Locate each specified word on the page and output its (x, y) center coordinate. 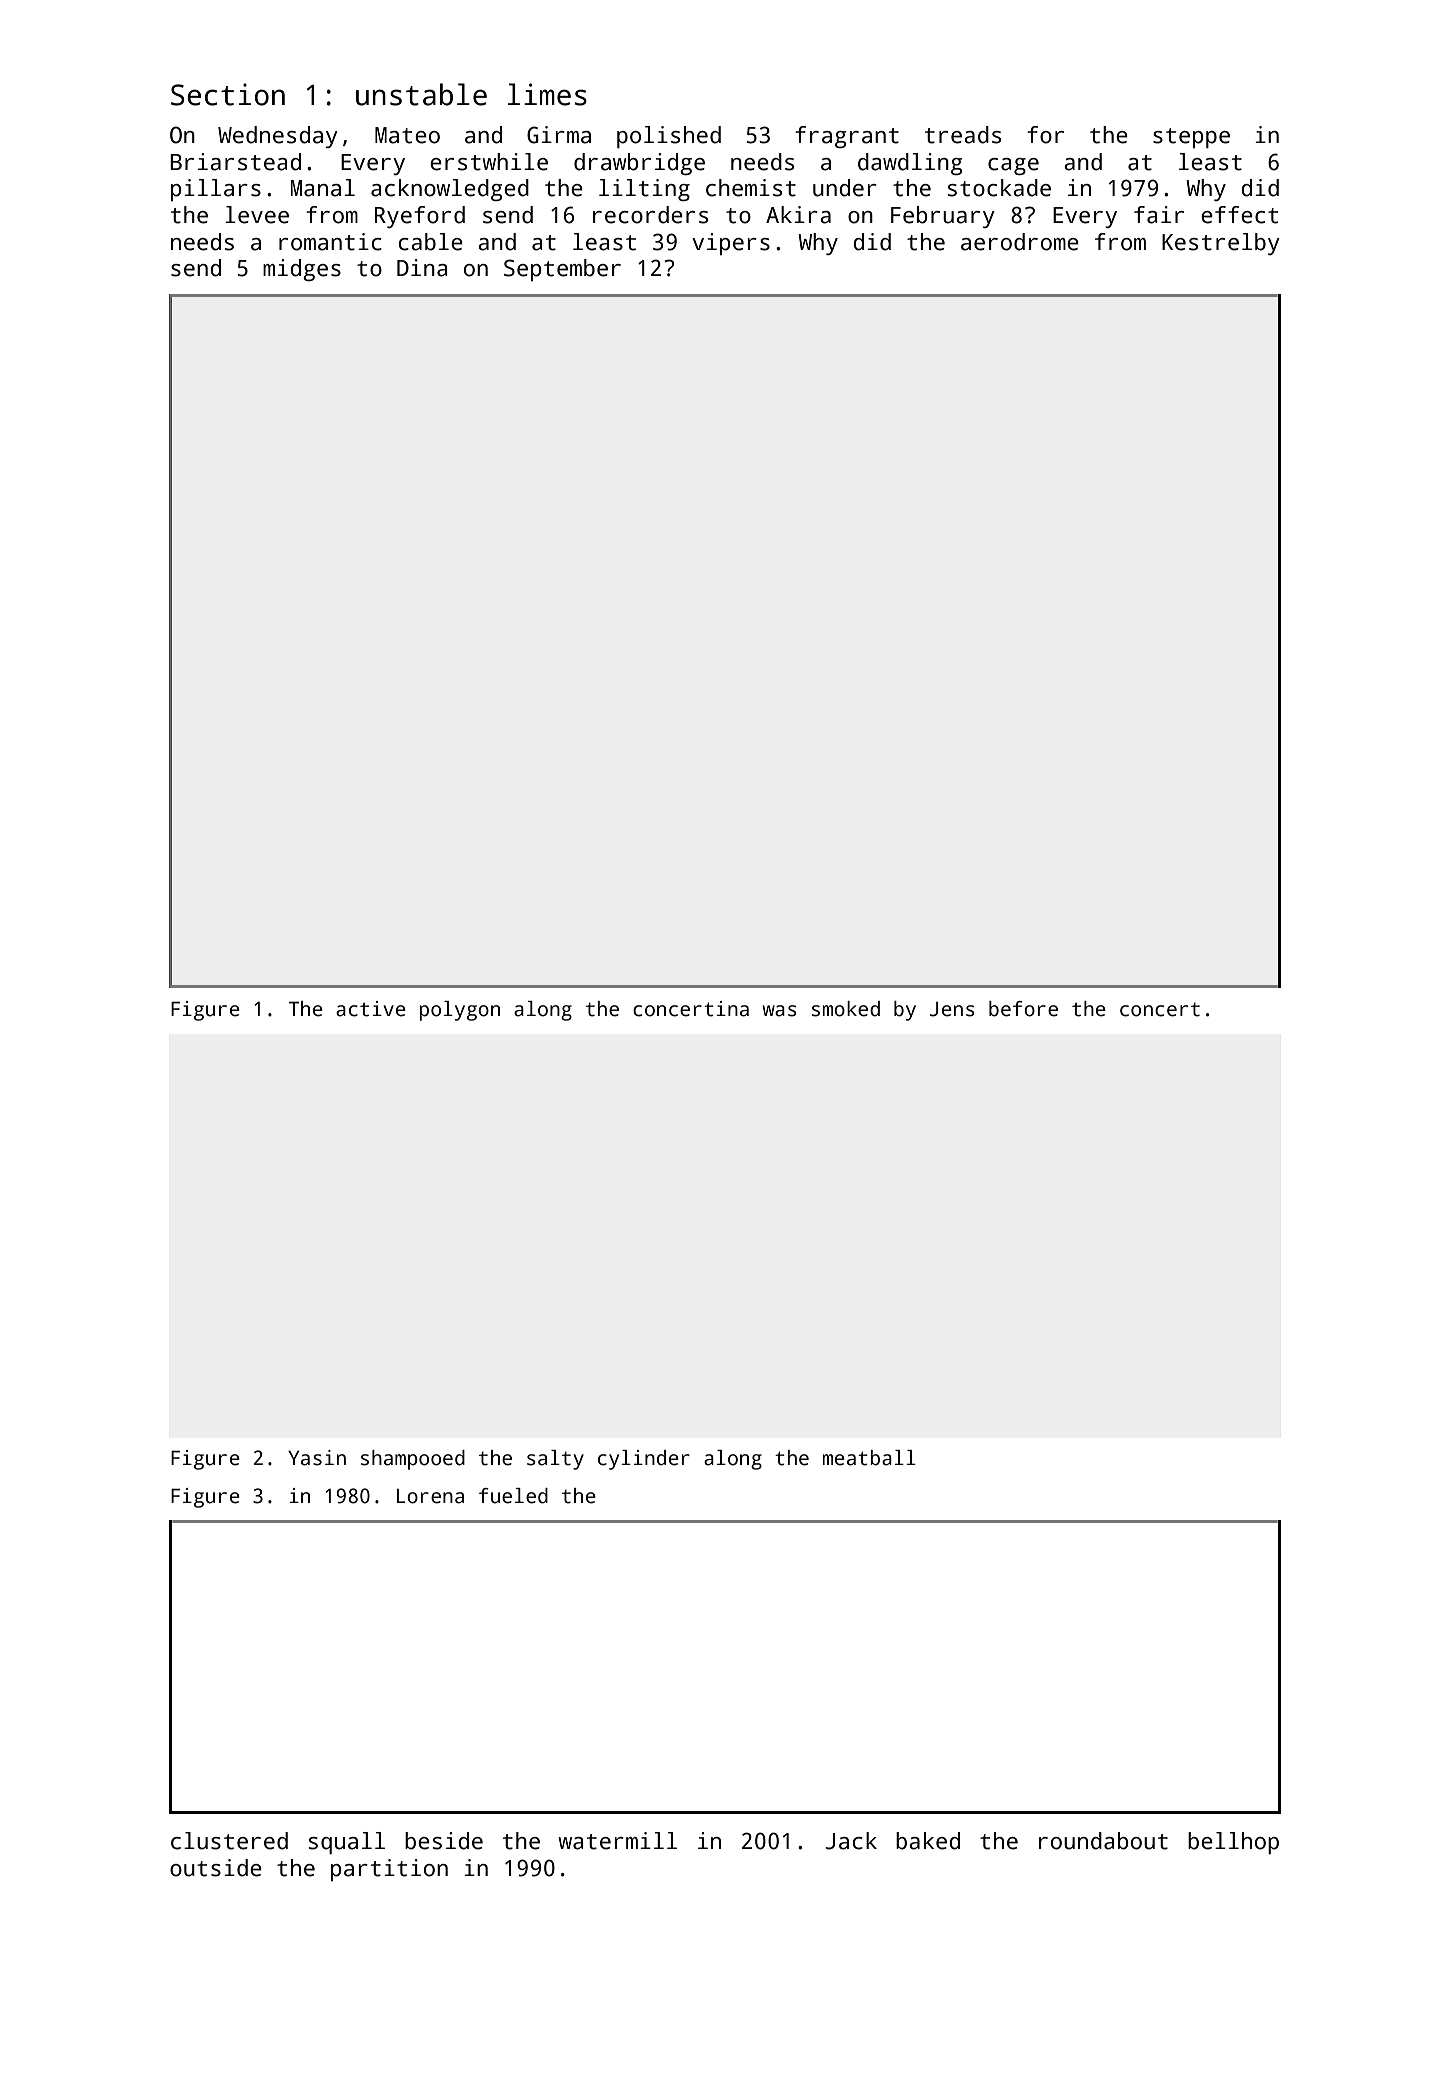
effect (1239, 215)
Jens (952, 1009)
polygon (460, 1011)
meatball (869, 1458)
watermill (617, 1841)
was (779, 1011)
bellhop (1233, 1843)
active (371, 1009)
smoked (846, 1009)
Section (228, 94)
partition (389, 1870)
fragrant (847, 137)
